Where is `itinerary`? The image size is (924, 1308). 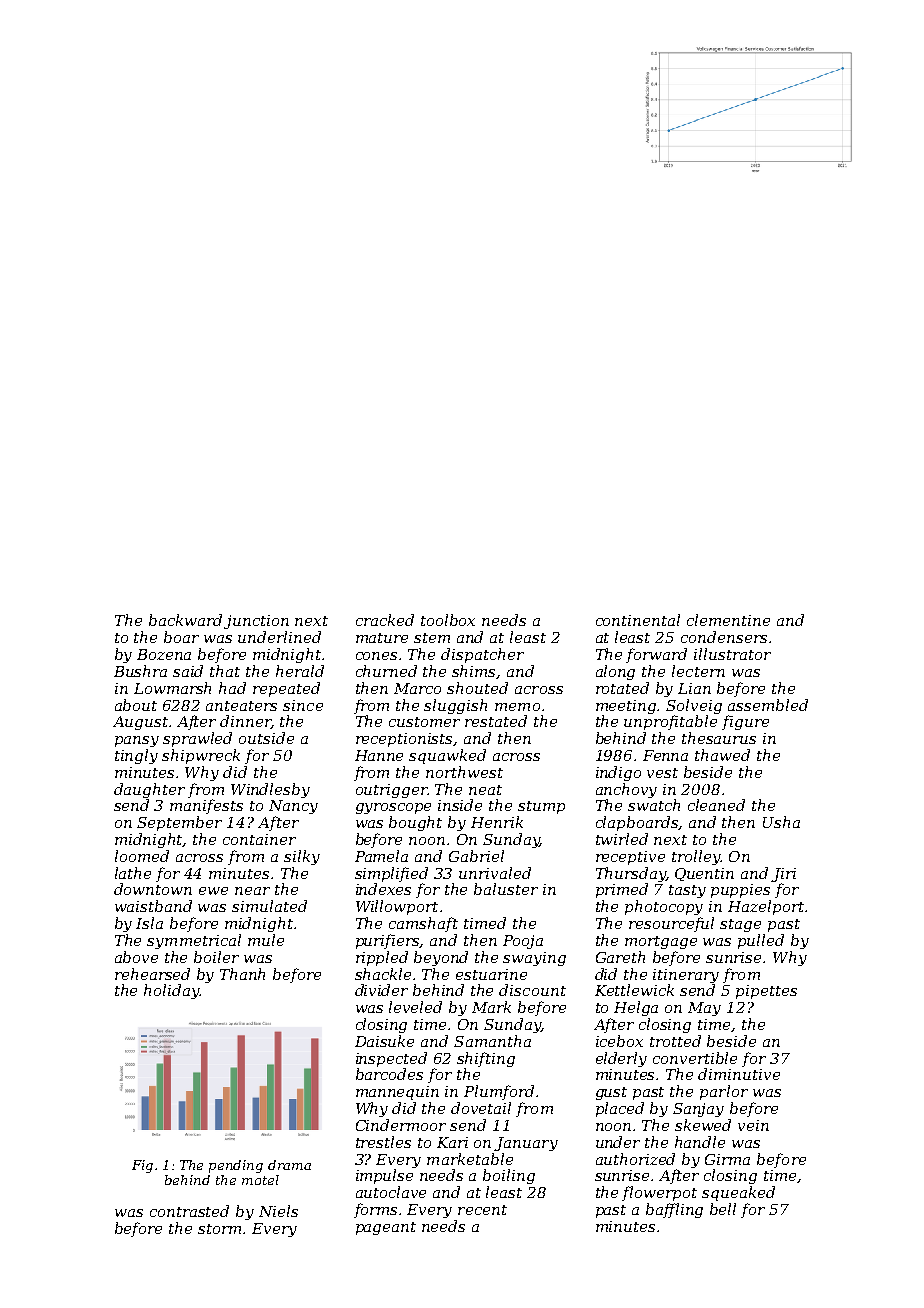
itinerary is located at coordinates (686, 976).
